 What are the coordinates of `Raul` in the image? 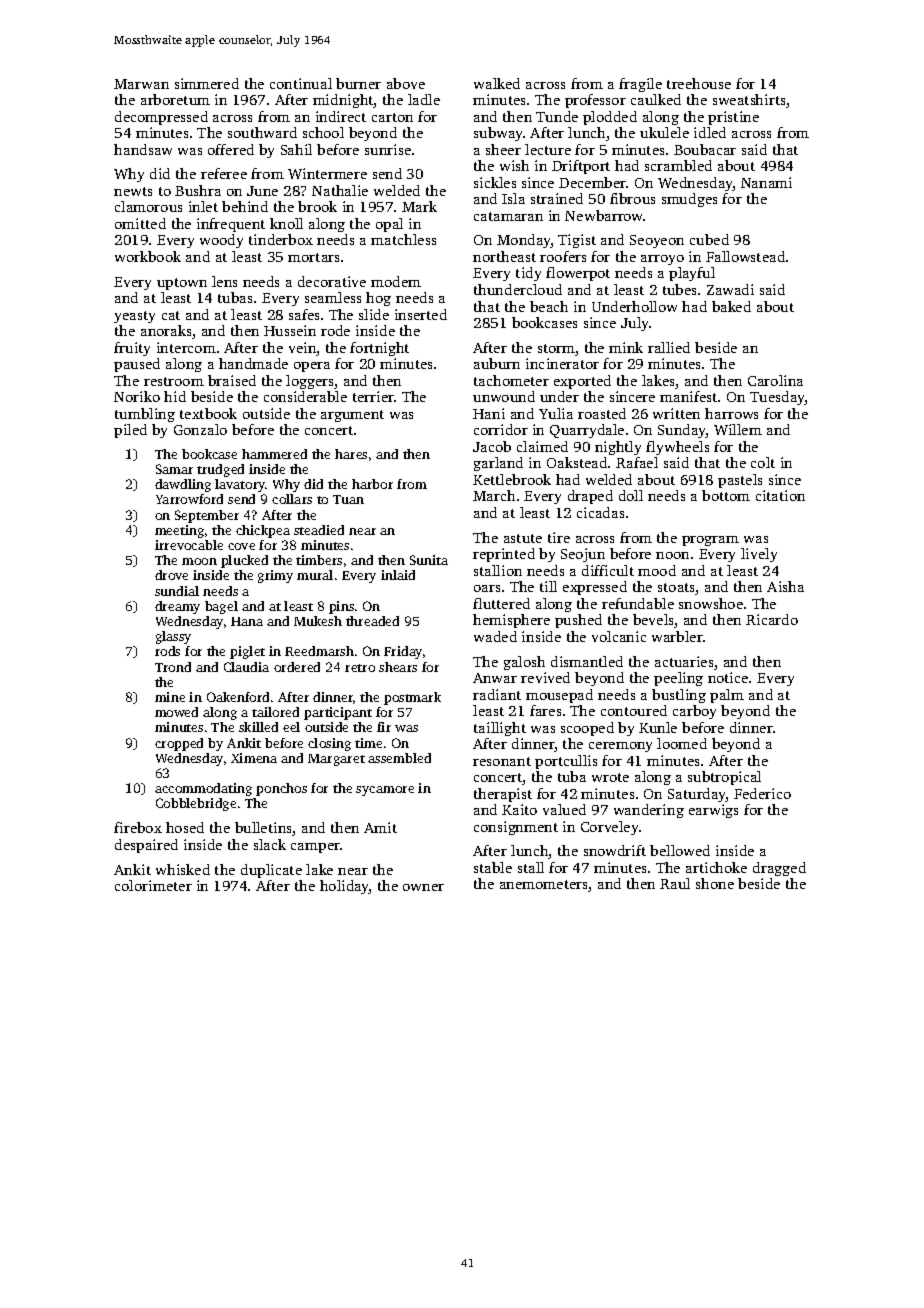 It's located at (675, 883).
